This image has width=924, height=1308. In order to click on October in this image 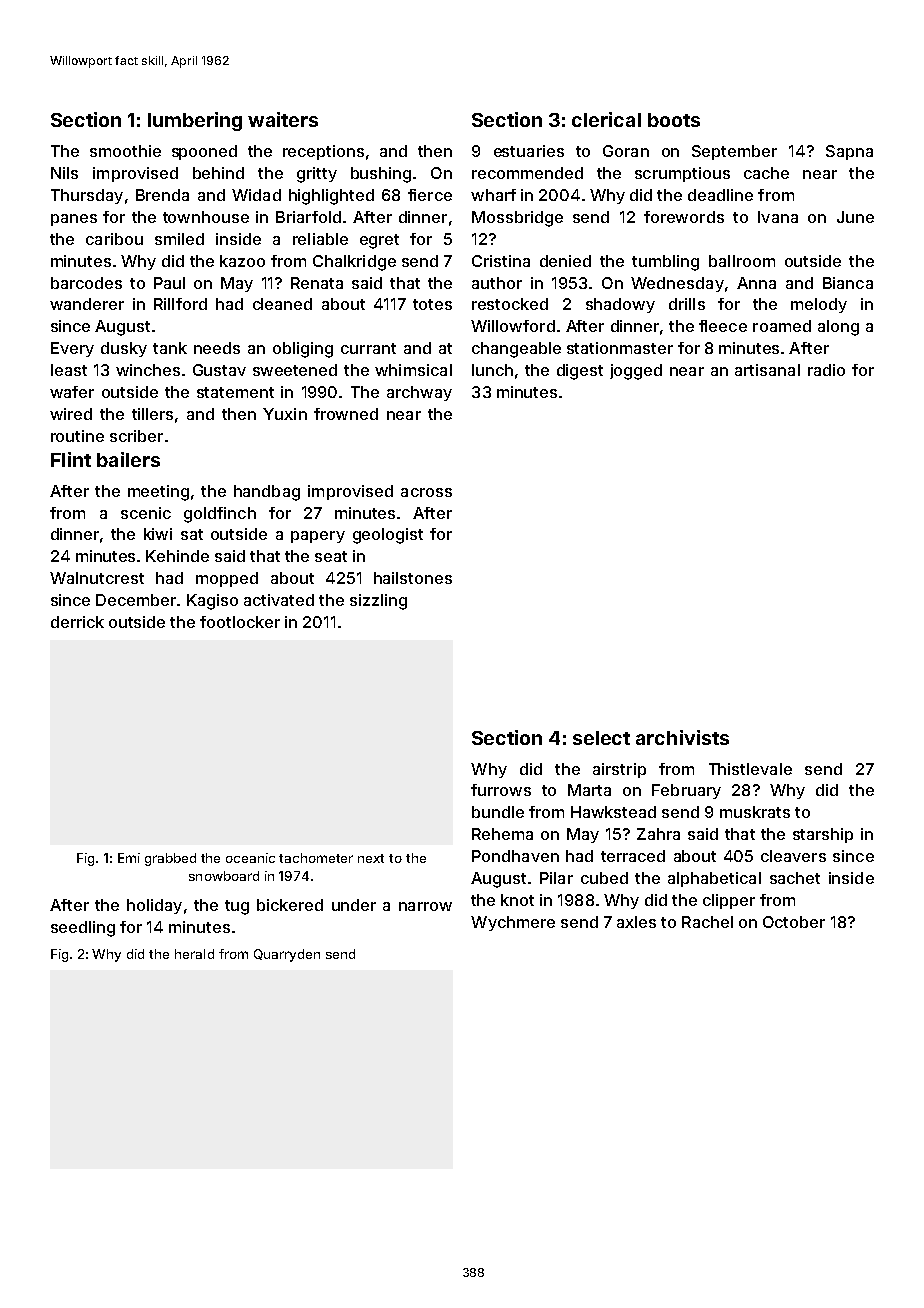, I will do `click(794, 922)`.
